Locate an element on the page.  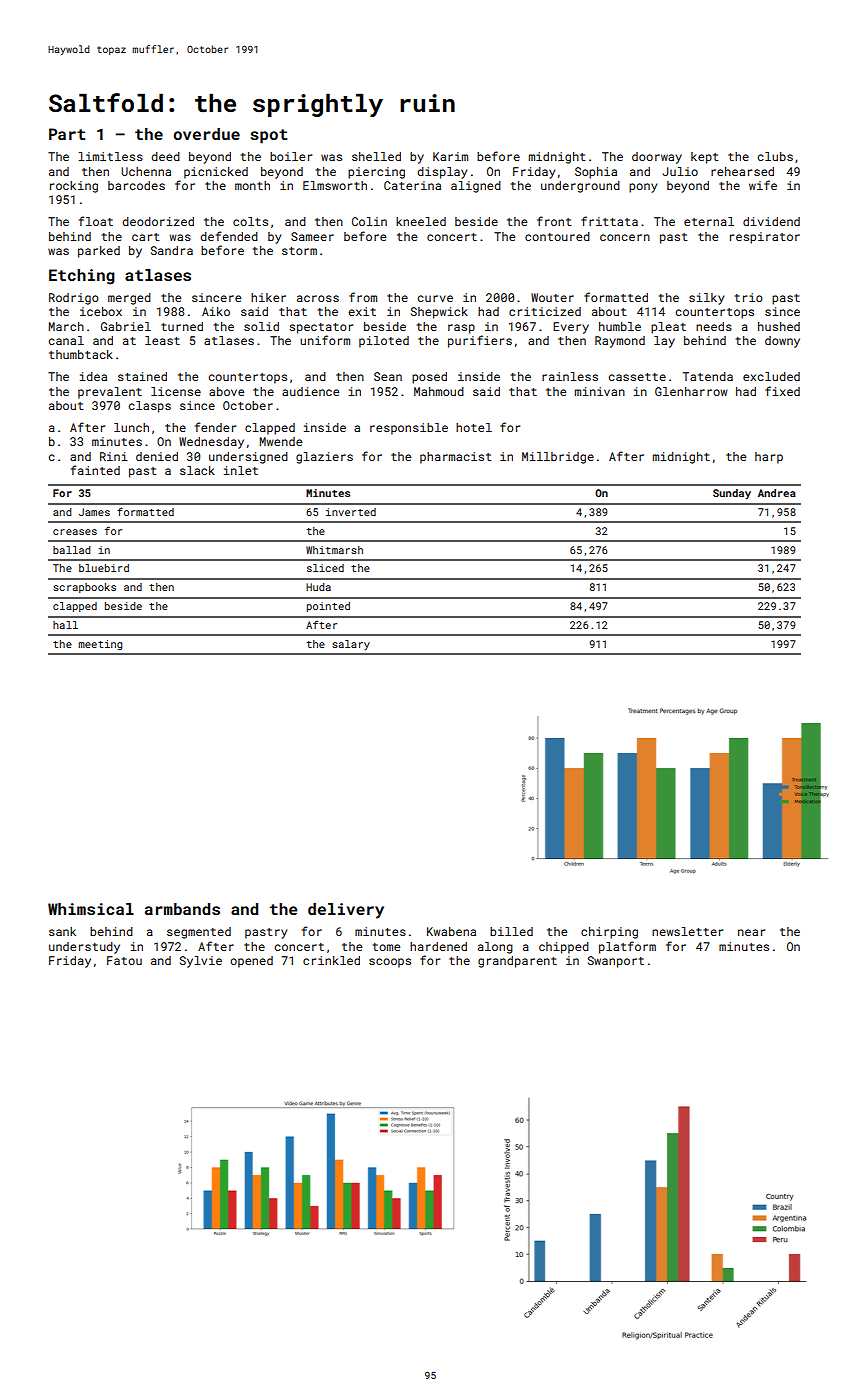
sank is located at coordinates (62, 931).
